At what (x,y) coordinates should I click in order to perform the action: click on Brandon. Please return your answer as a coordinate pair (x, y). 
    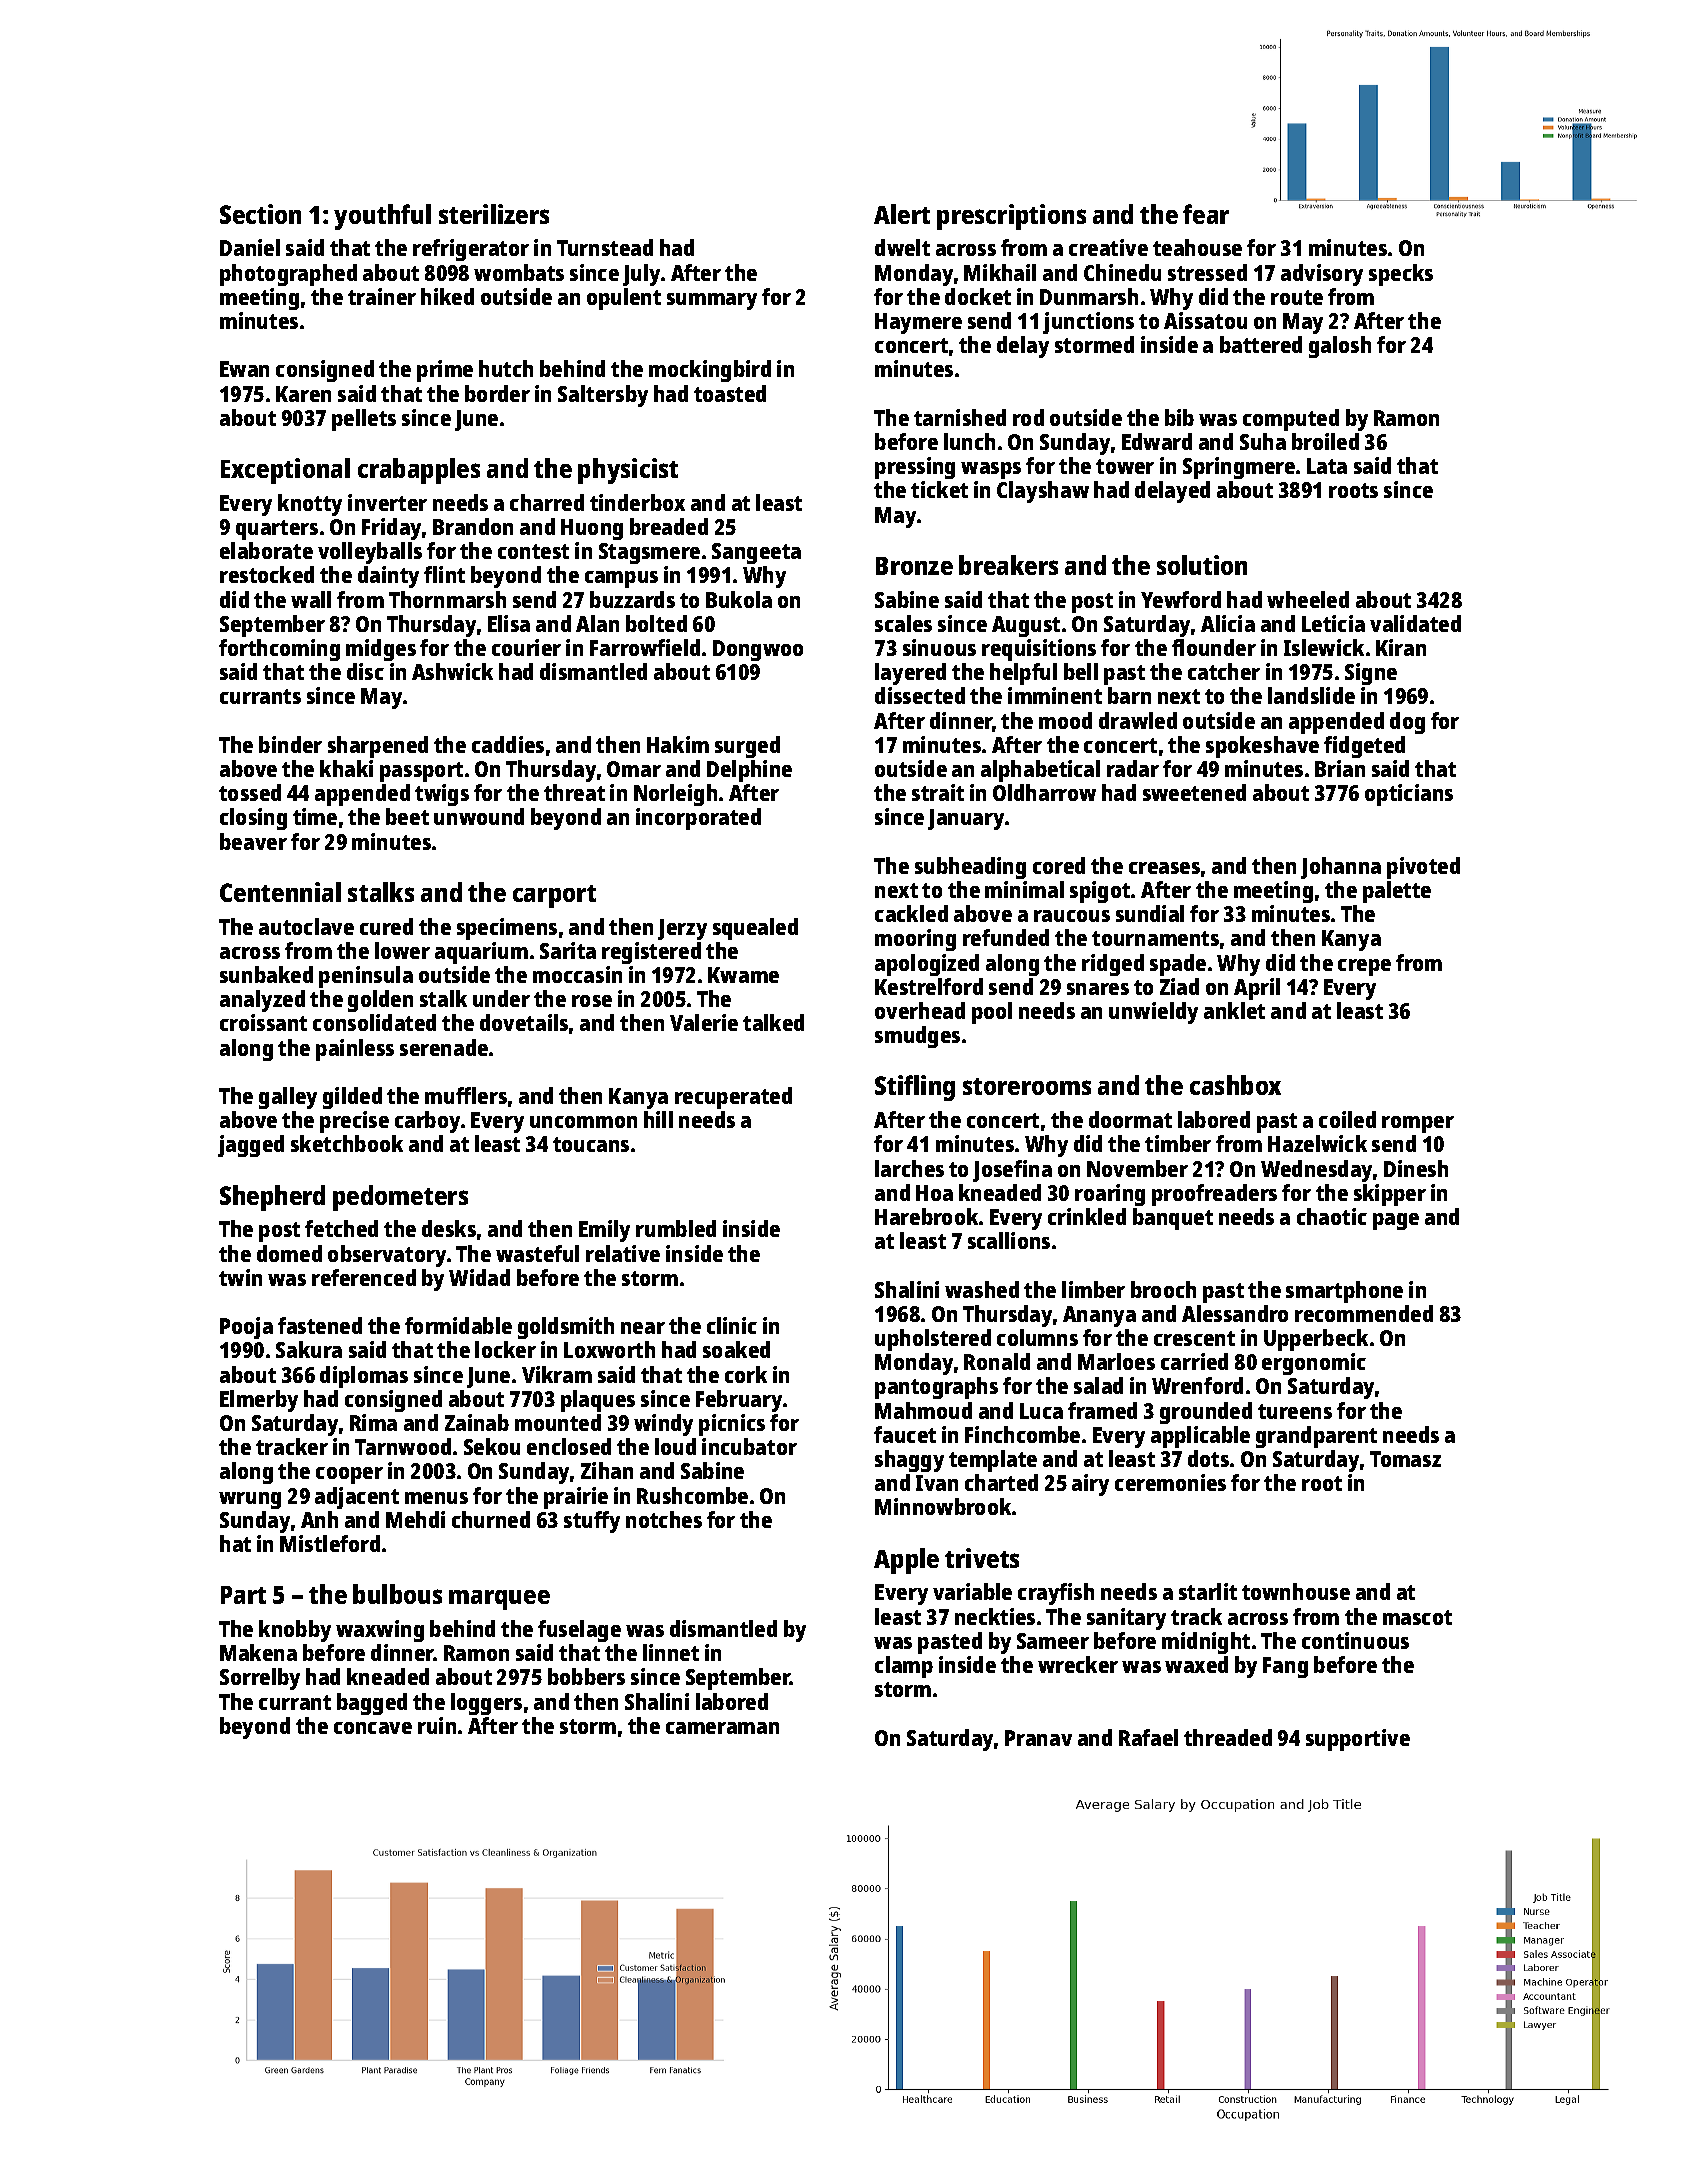
    Looking at the image, I should click on (473, 526).
